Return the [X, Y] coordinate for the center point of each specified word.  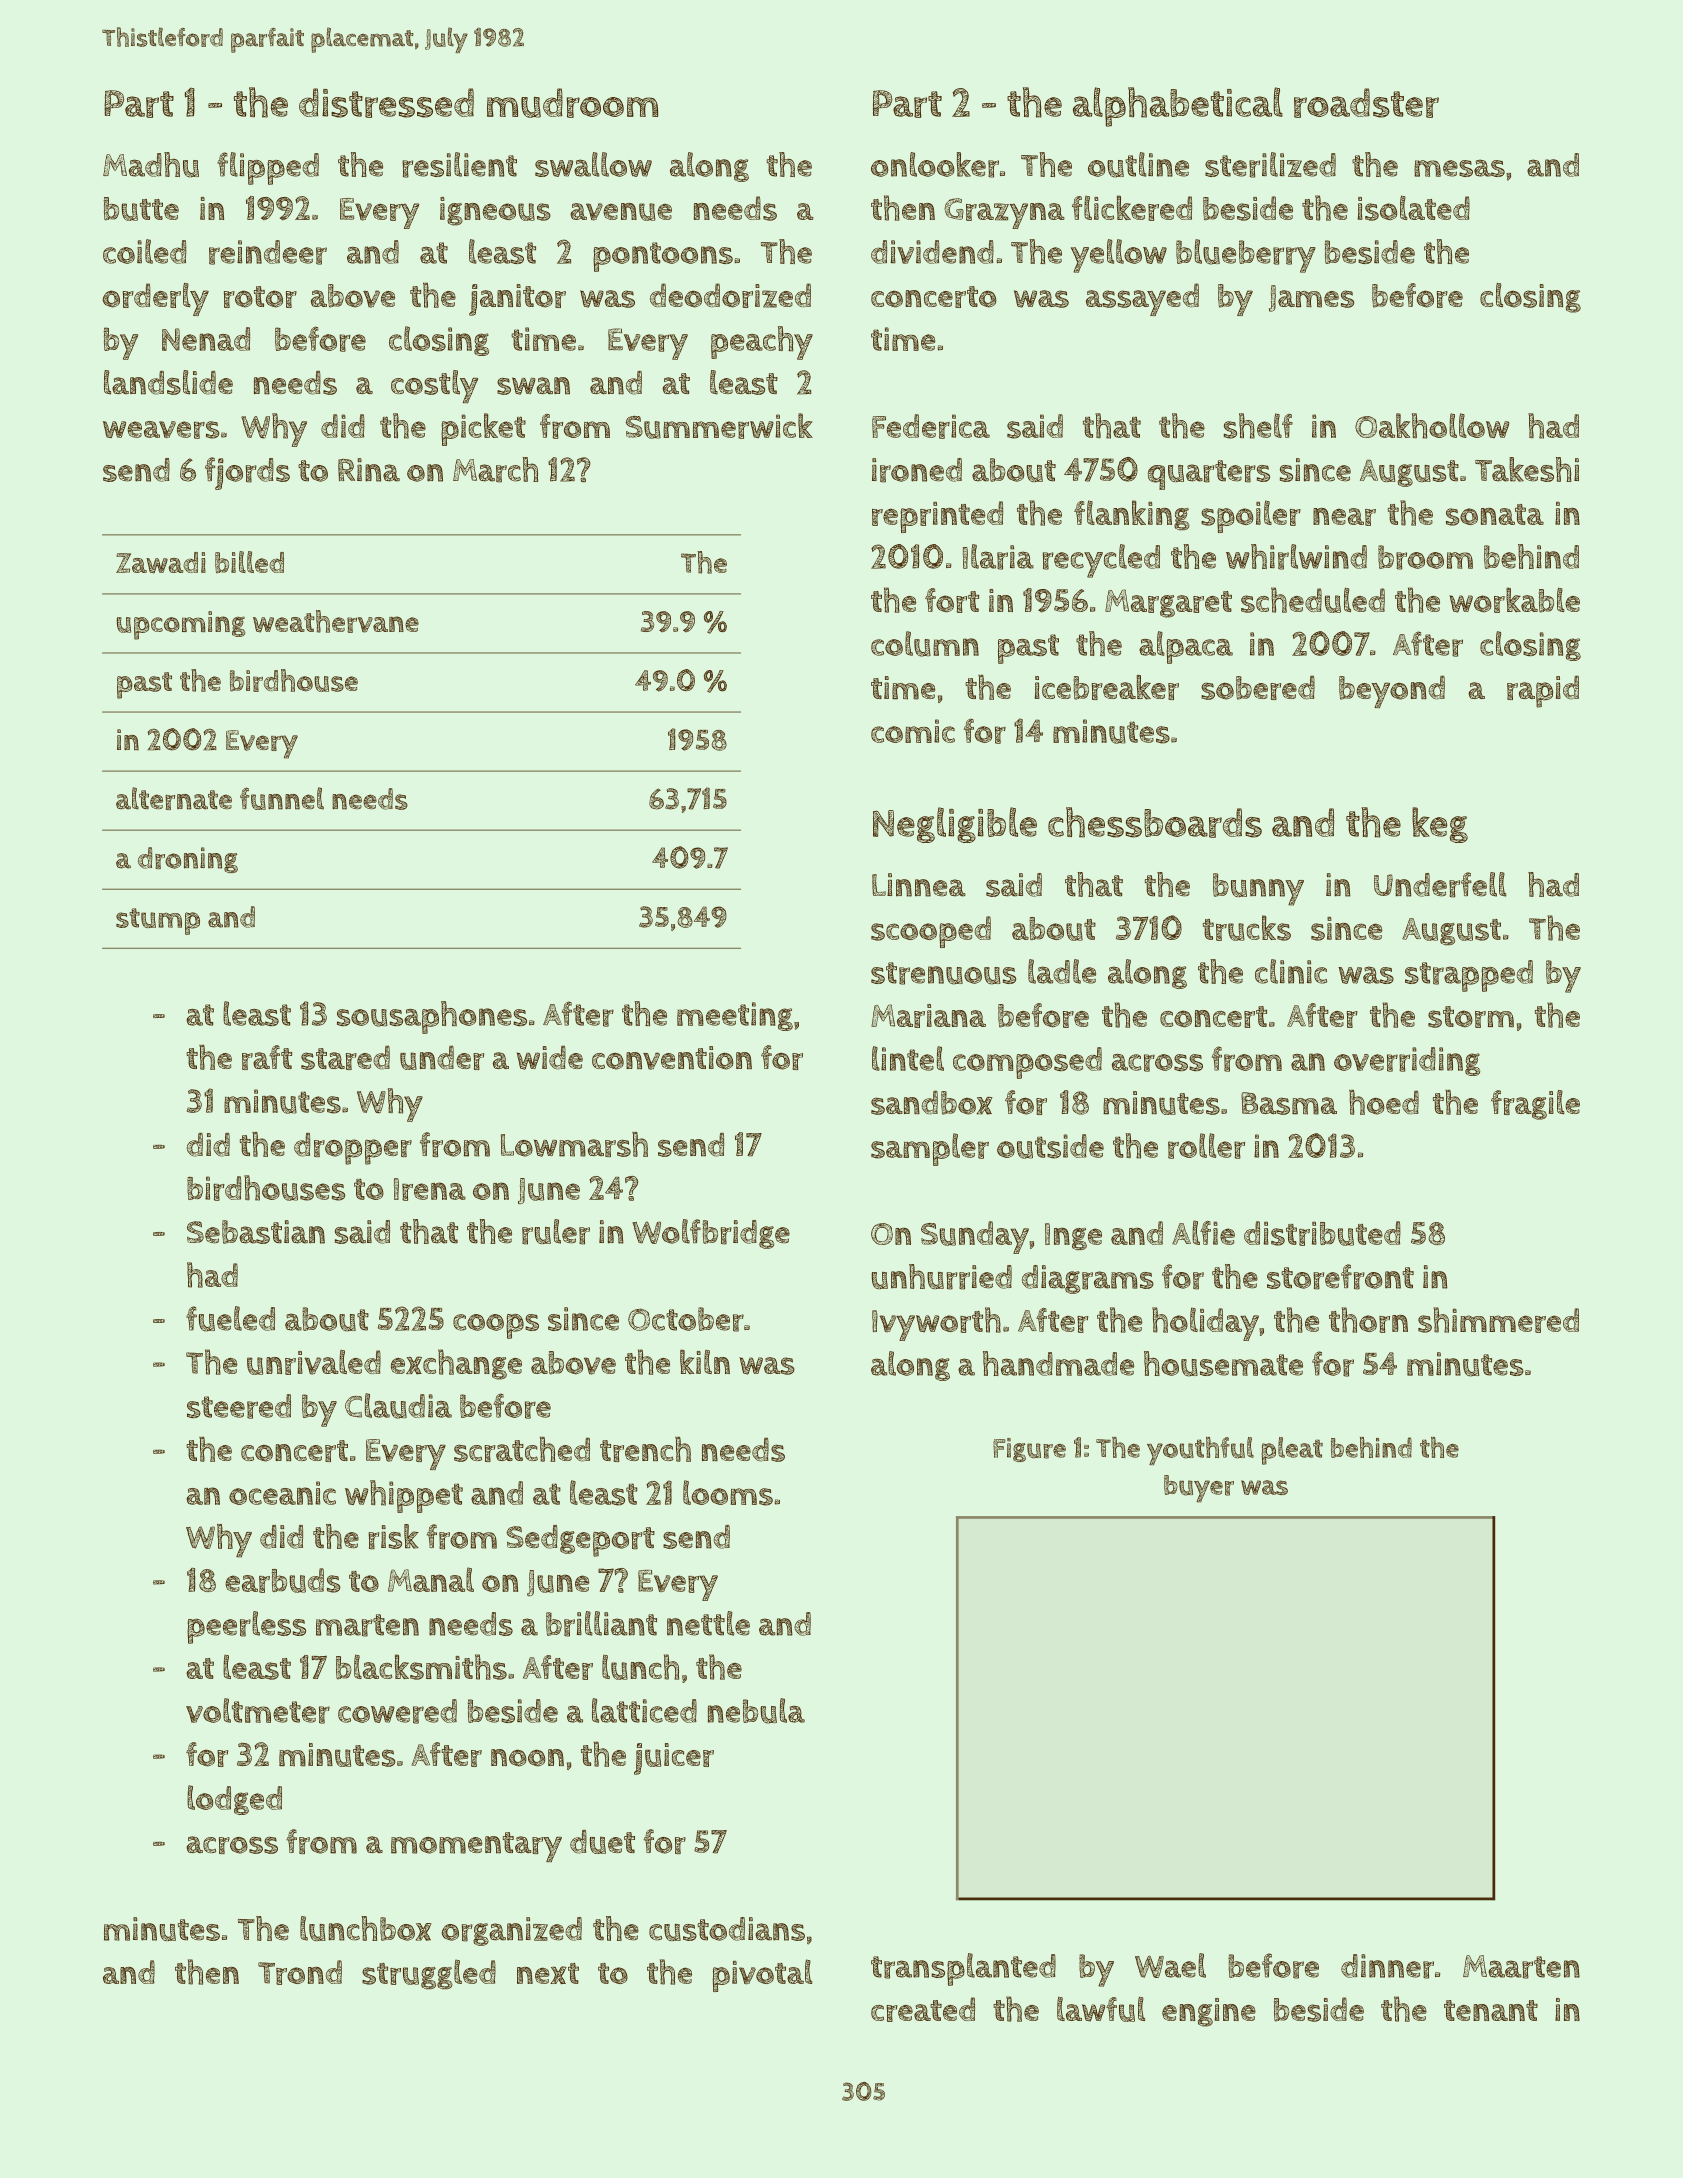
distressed [386, 103]
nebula [756, 1711]
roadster [1366, 103]
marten [367, 1625]
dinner [1387, 1966]
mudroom [572, 103]
